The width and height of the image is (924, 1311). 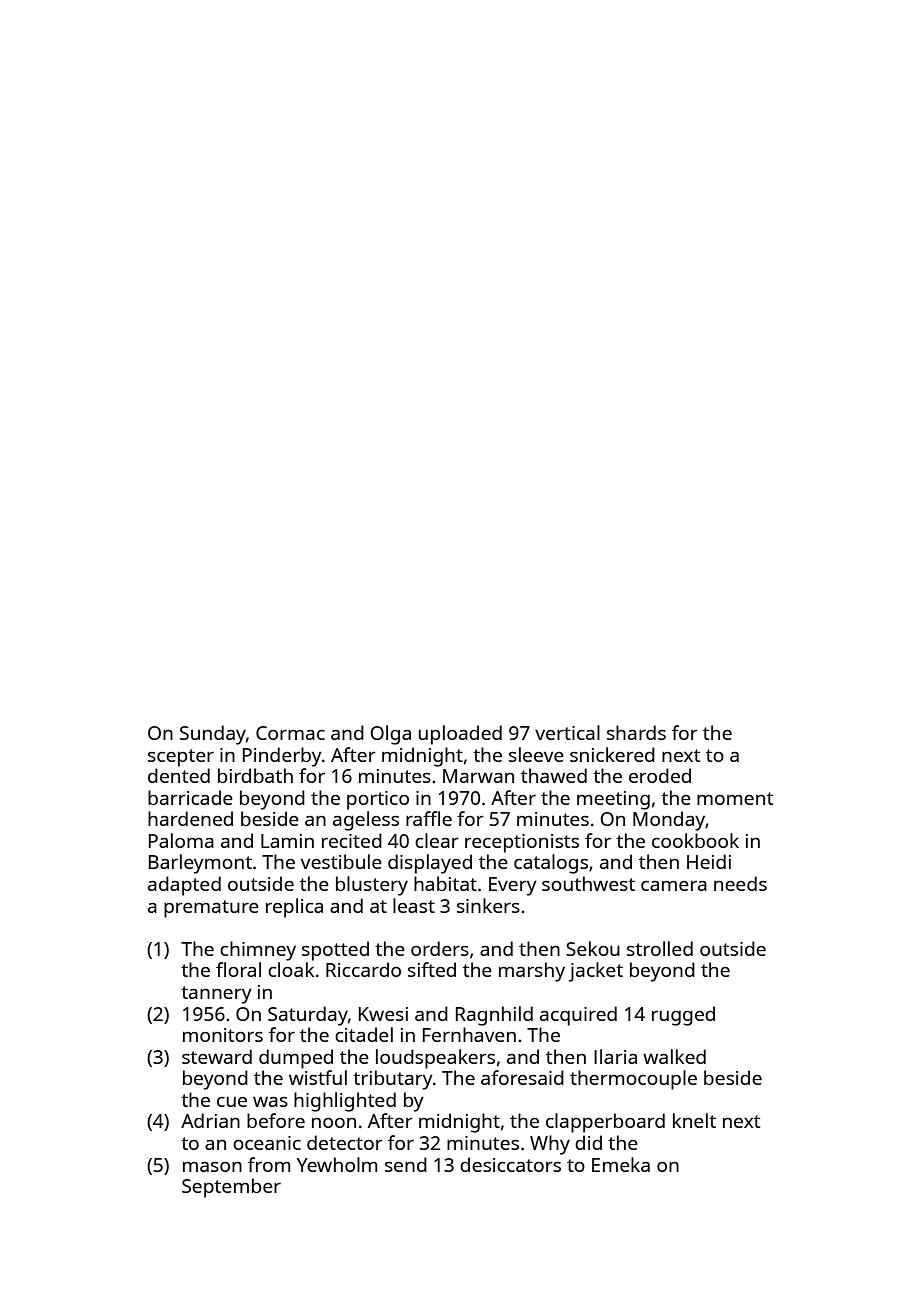 What do you see at coordinates (334, 1123) in the image?
I see `noon` at bounding box center [334, 1123].
